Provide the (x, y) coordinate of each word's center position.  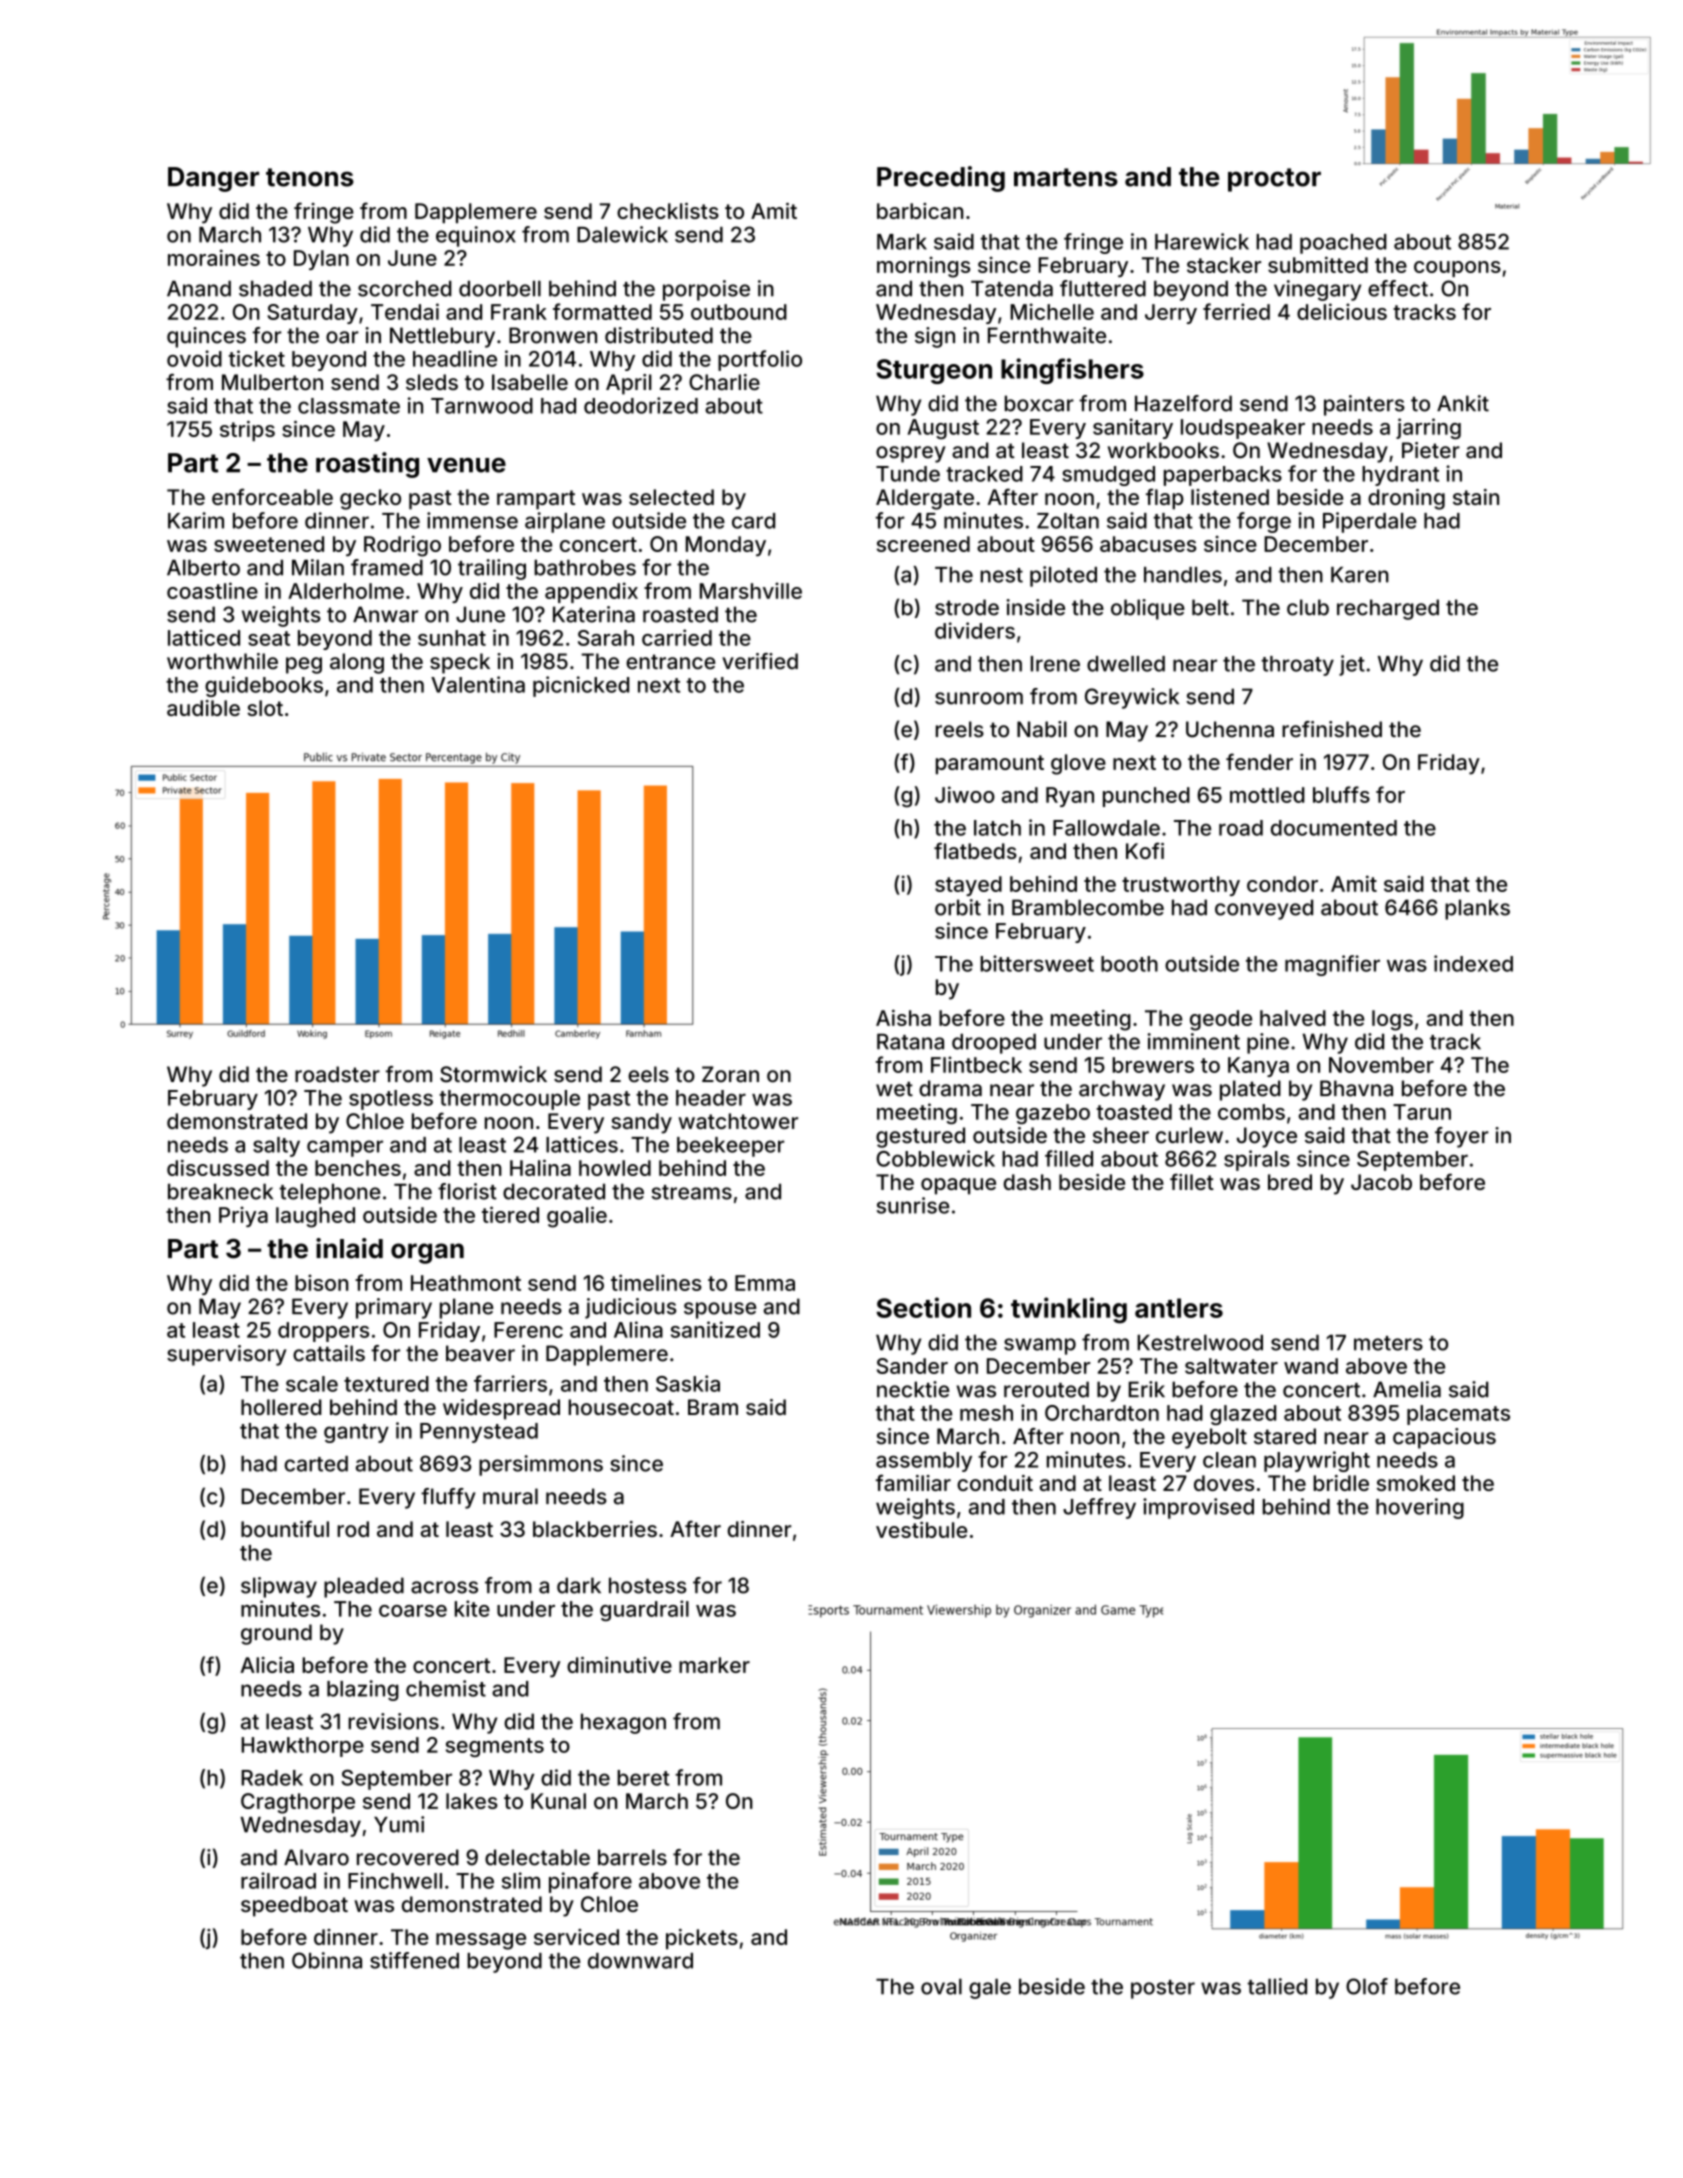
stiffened (414, 1960)
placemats (1458, 1415)
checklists (668, 211)
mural (510, 1496)
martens (1066, 177)
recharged (1388, 609)
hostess (647, 1585)
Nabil (1042, 729)
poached (1343, 244)
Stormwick (493, 1074)
